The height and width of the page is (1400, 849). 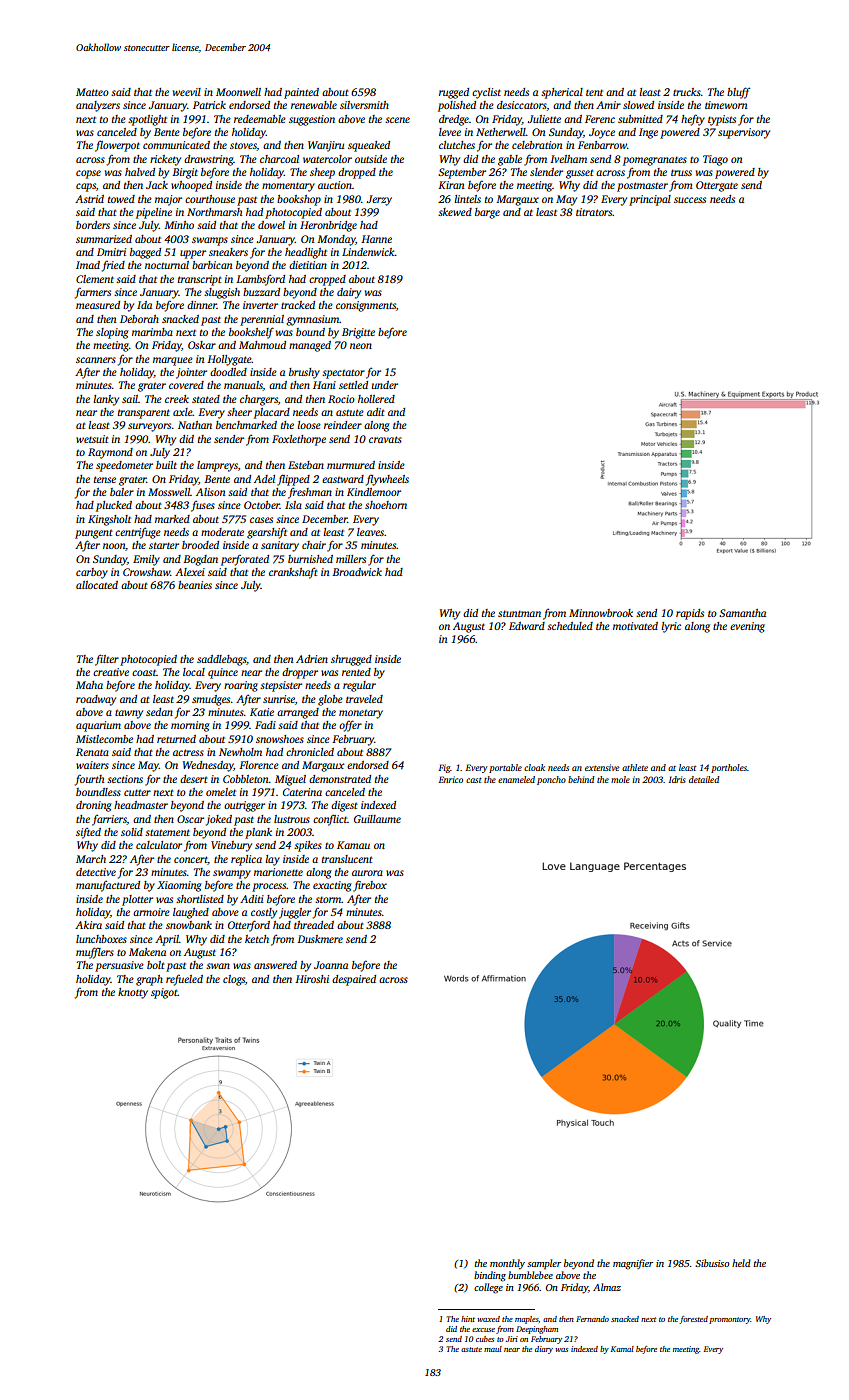 I want to click on Enrico, so click(x=451, y=779).
